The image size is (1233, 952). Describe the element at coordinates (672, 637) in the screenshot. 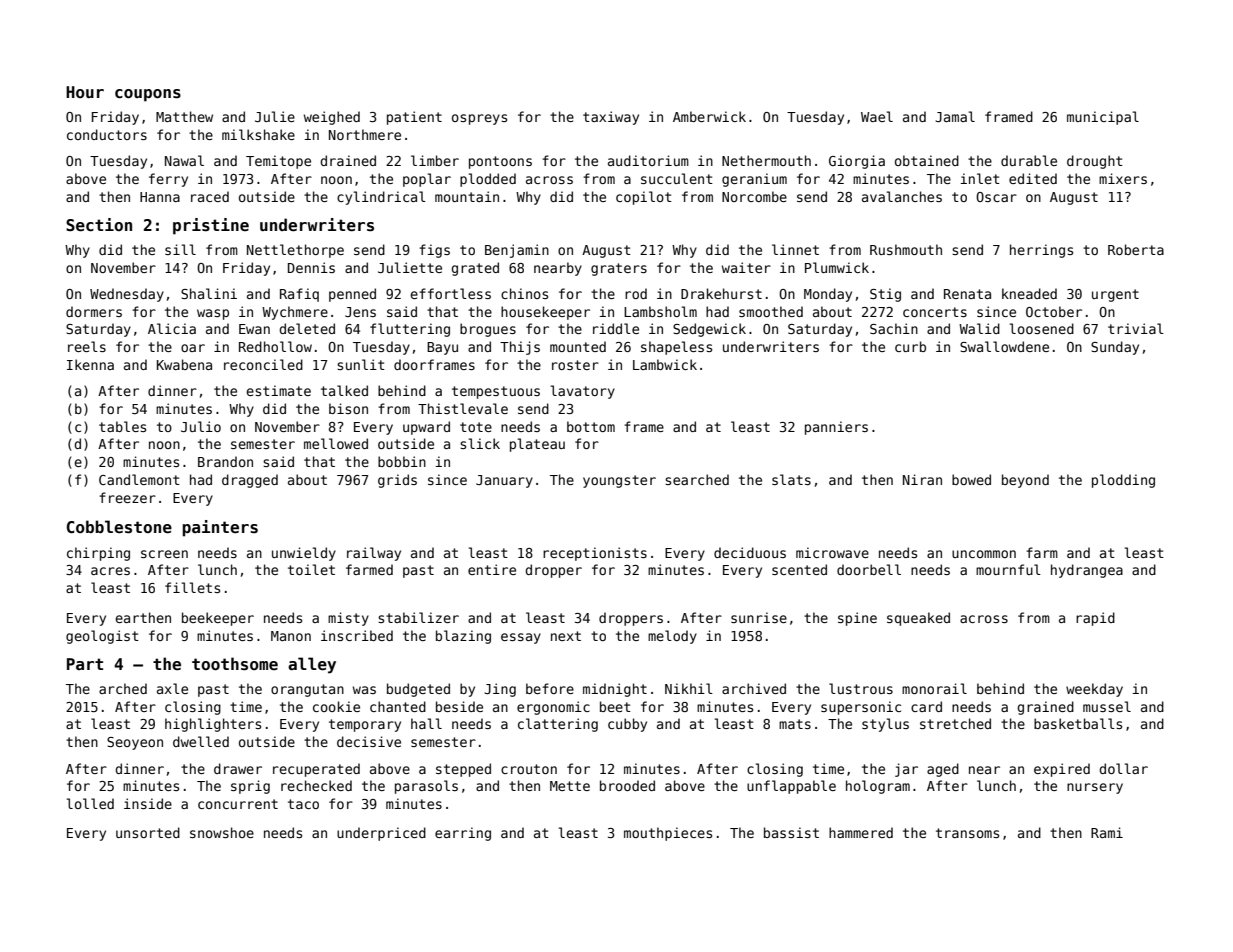

I see `melody` at that location.
